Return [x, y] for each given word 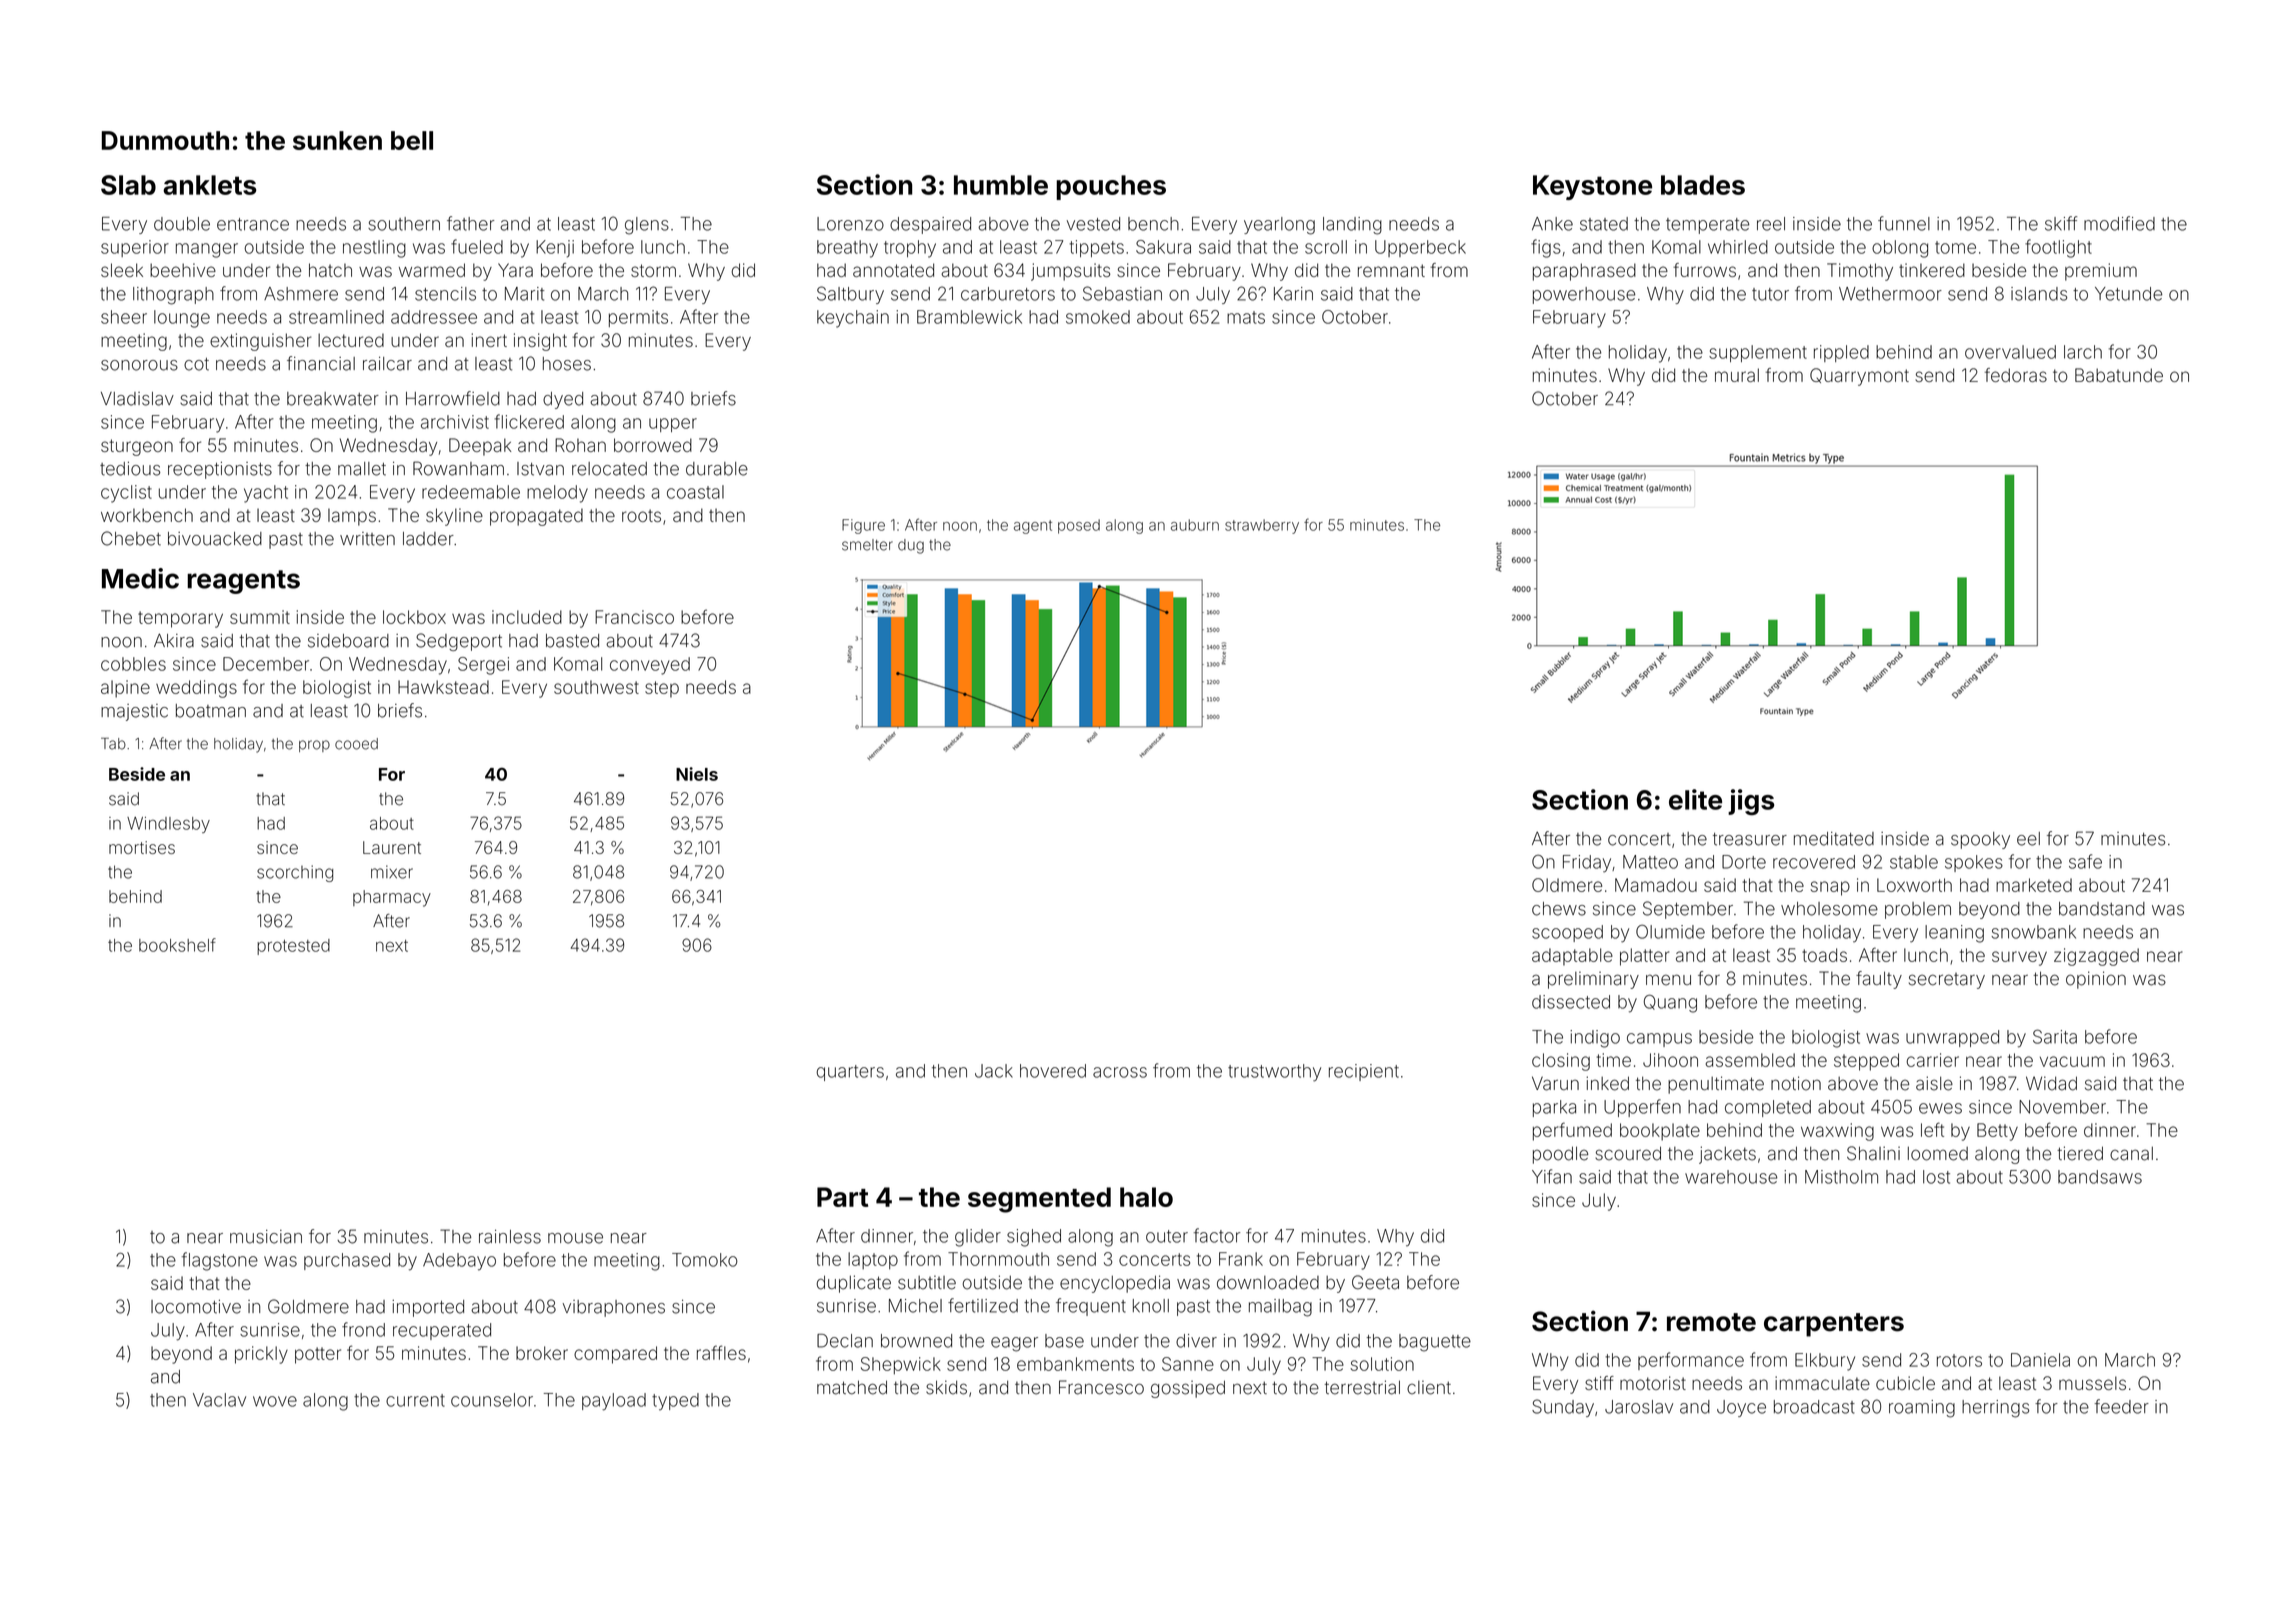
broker [542, 1353]
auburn [1195, 525]
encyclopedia [1115, 1284]
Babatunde [2119, 375]
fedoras [2016, 375]
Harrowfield [453, 398]
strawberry [1262, 526]
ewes [1940, 1108]
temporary [180, 619]
